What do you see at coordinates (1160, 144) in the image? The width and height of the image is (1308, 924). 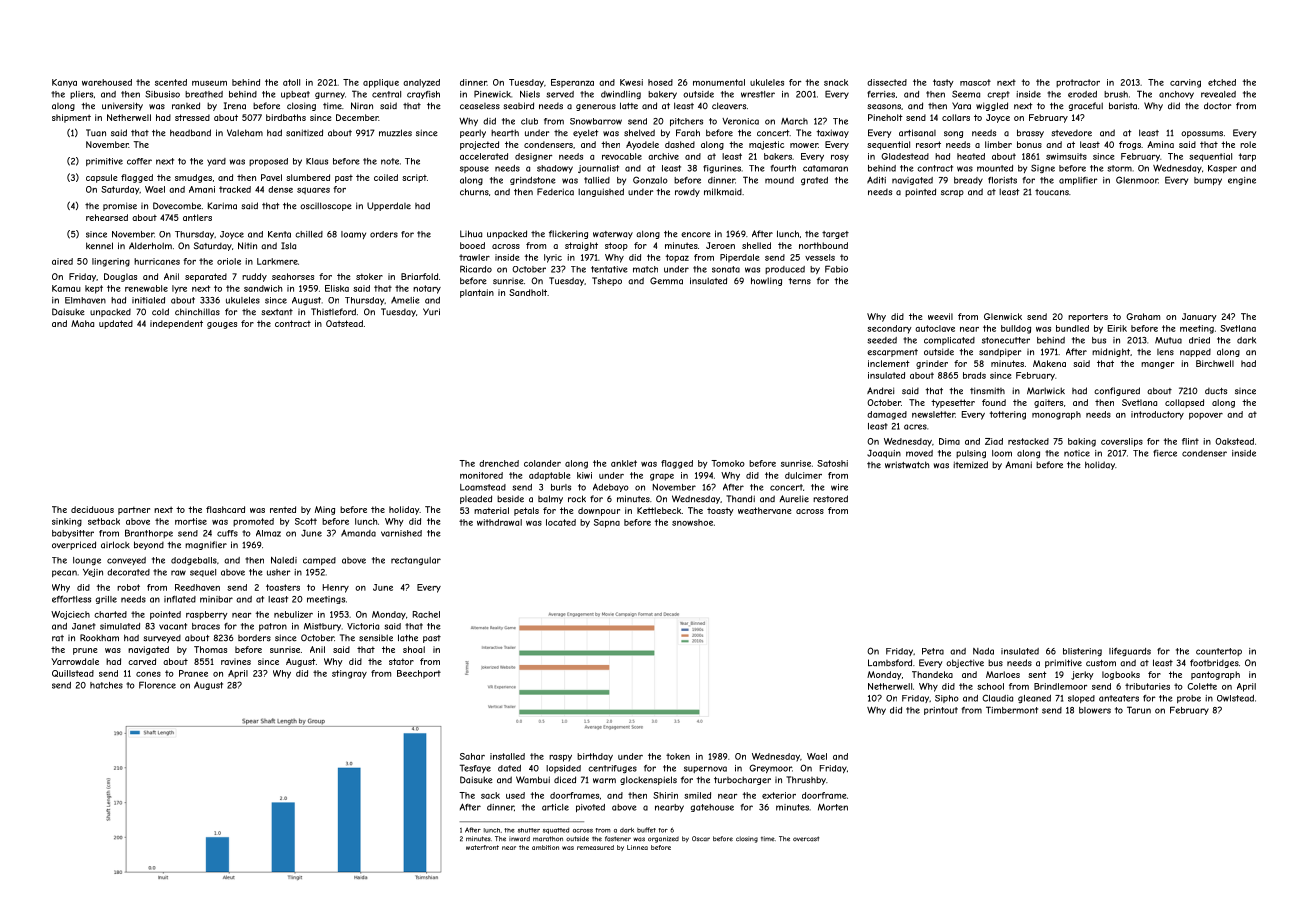 I see `Amina` at bounding box center [1160, 144].
